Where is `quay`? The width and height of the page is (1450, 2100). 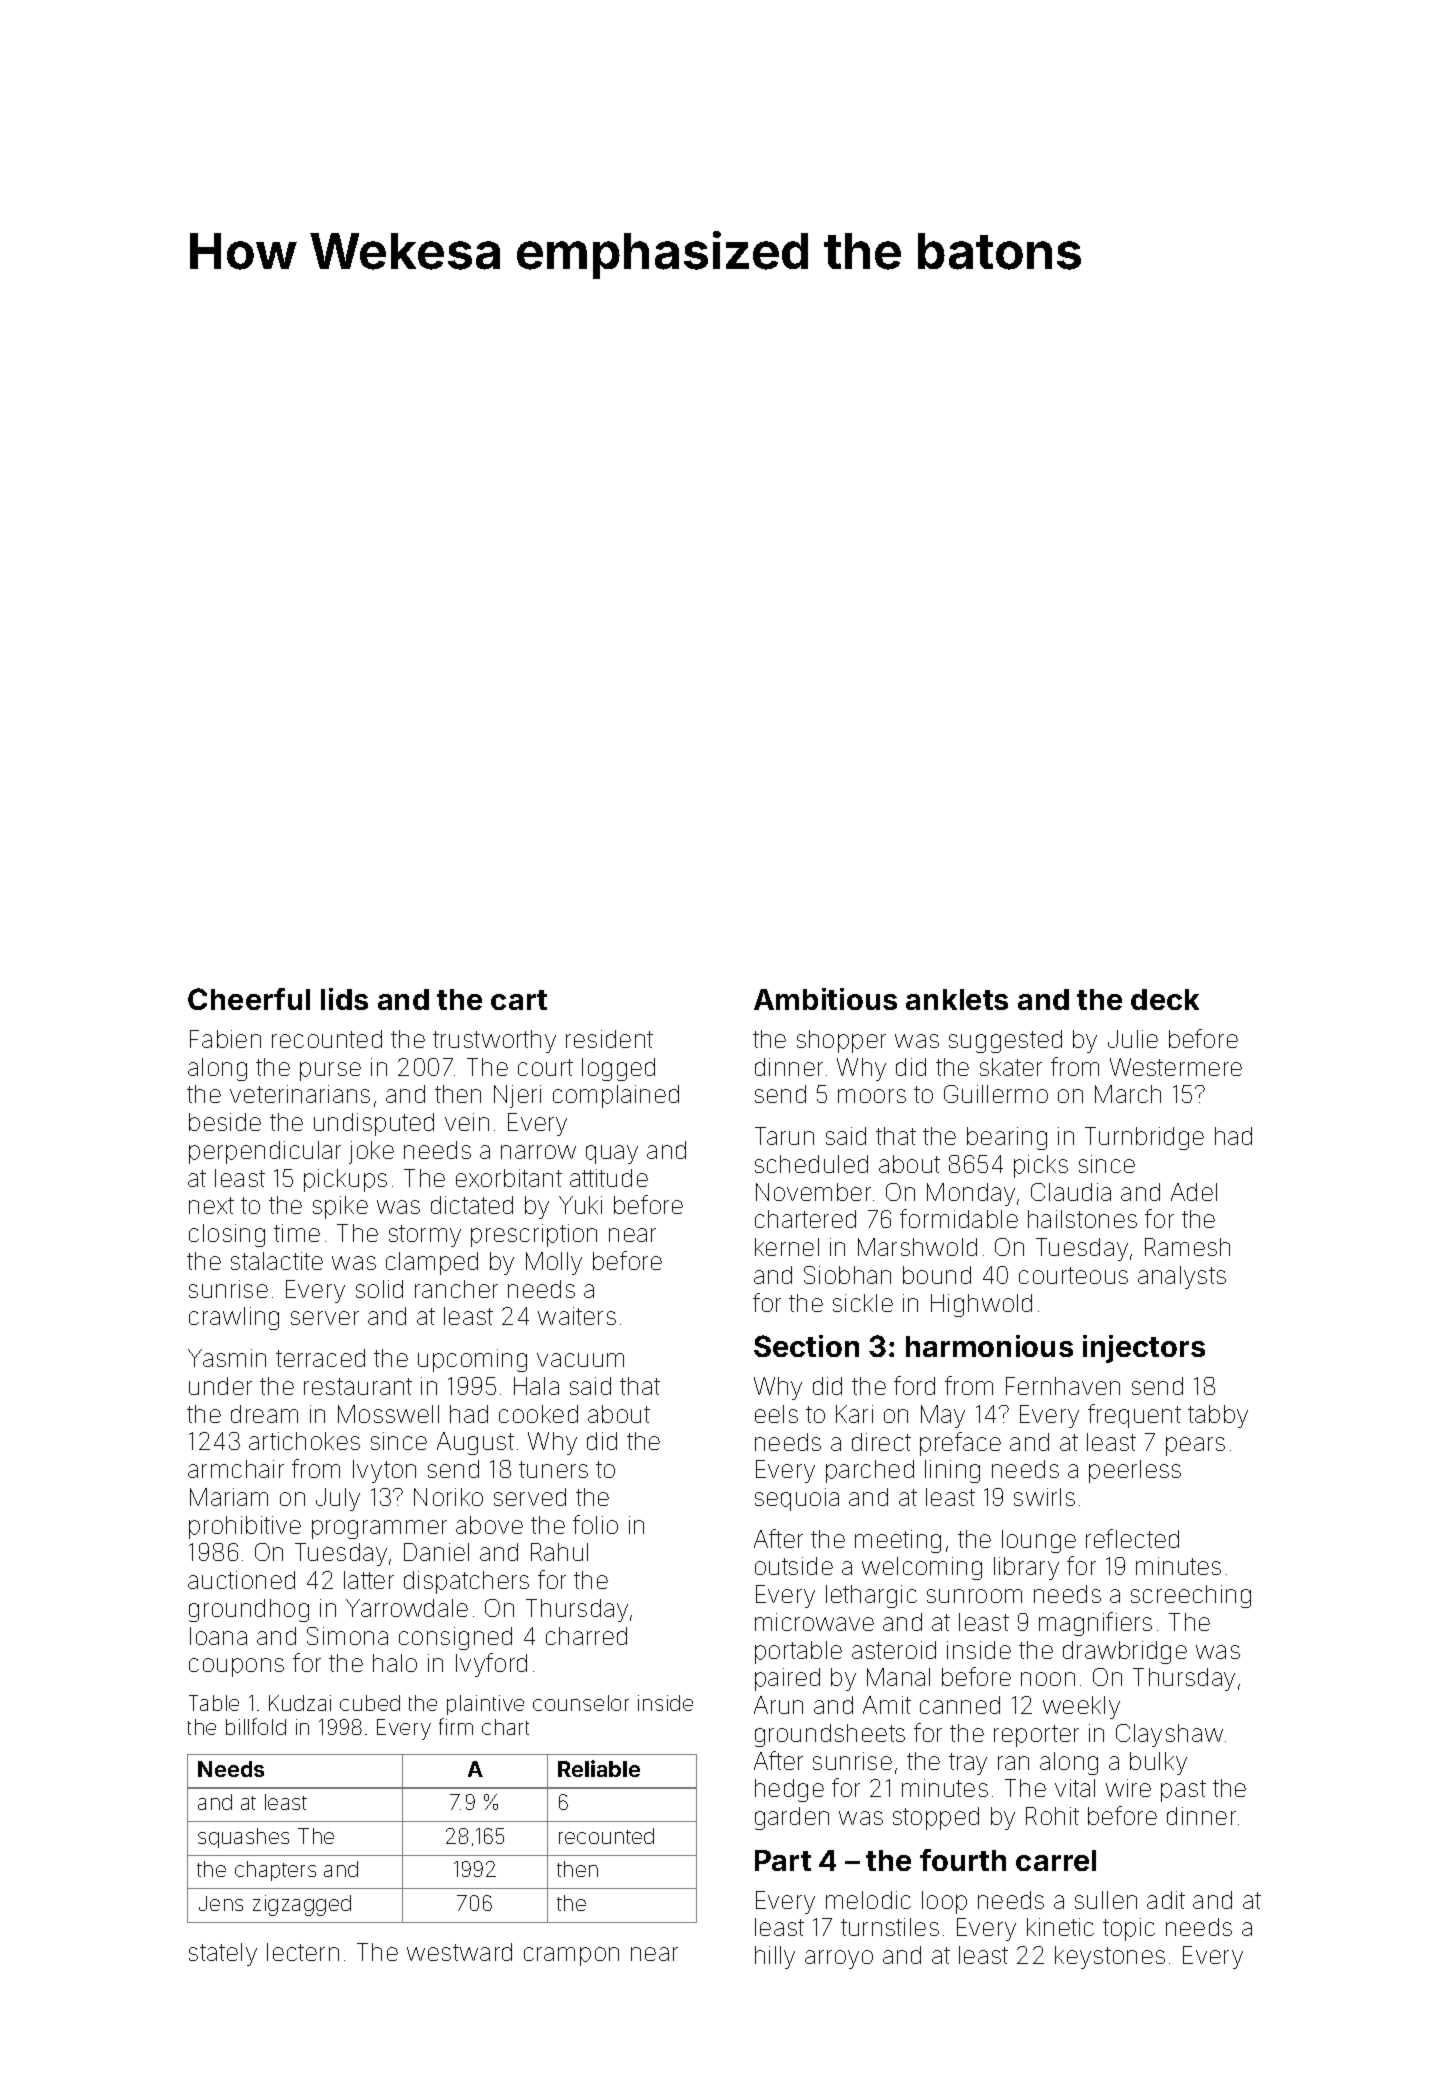 quay is located at coordinates (612, 1154).
